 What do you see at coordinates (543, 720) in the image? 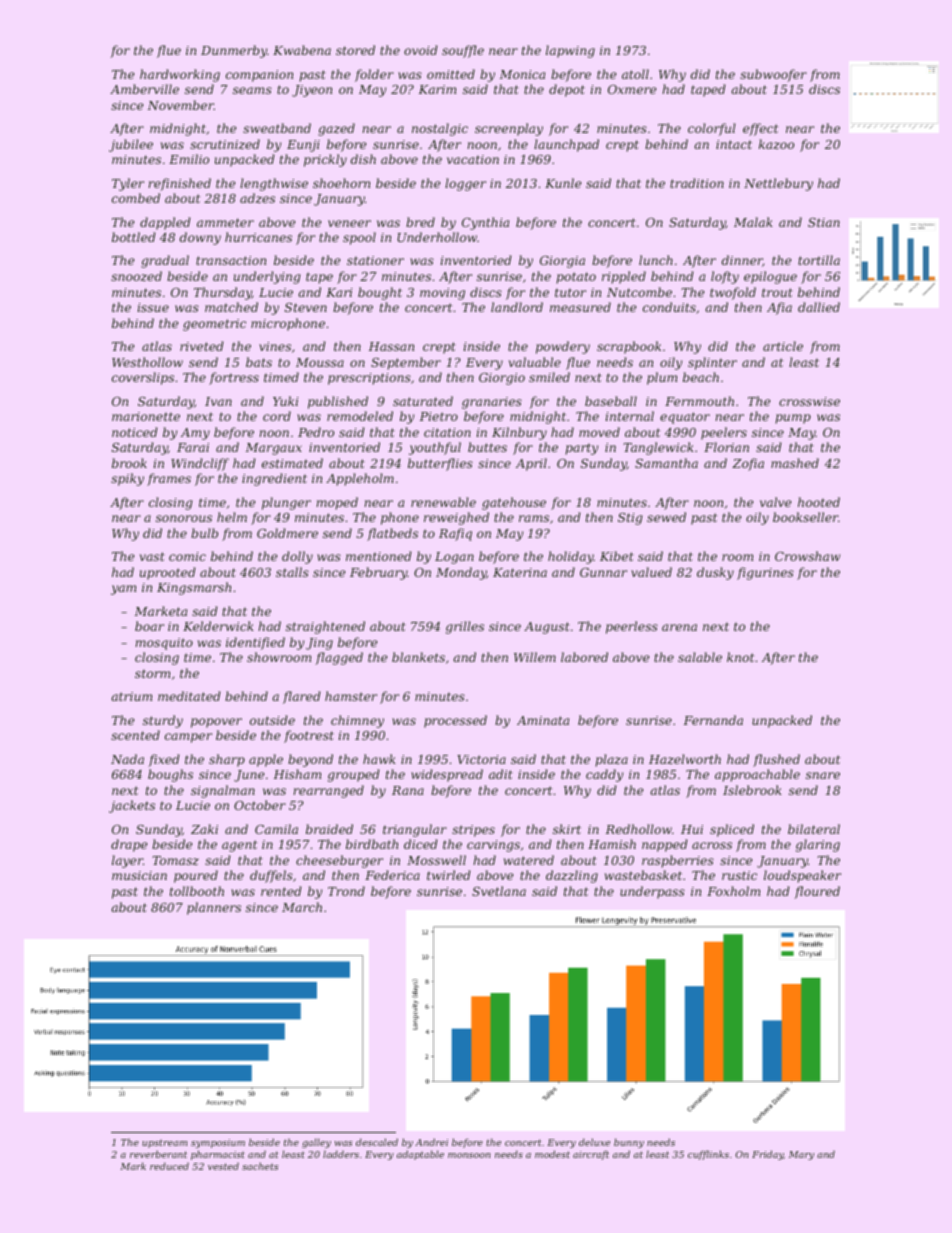
I see `Aminata` at bounding box center [543, 720].
